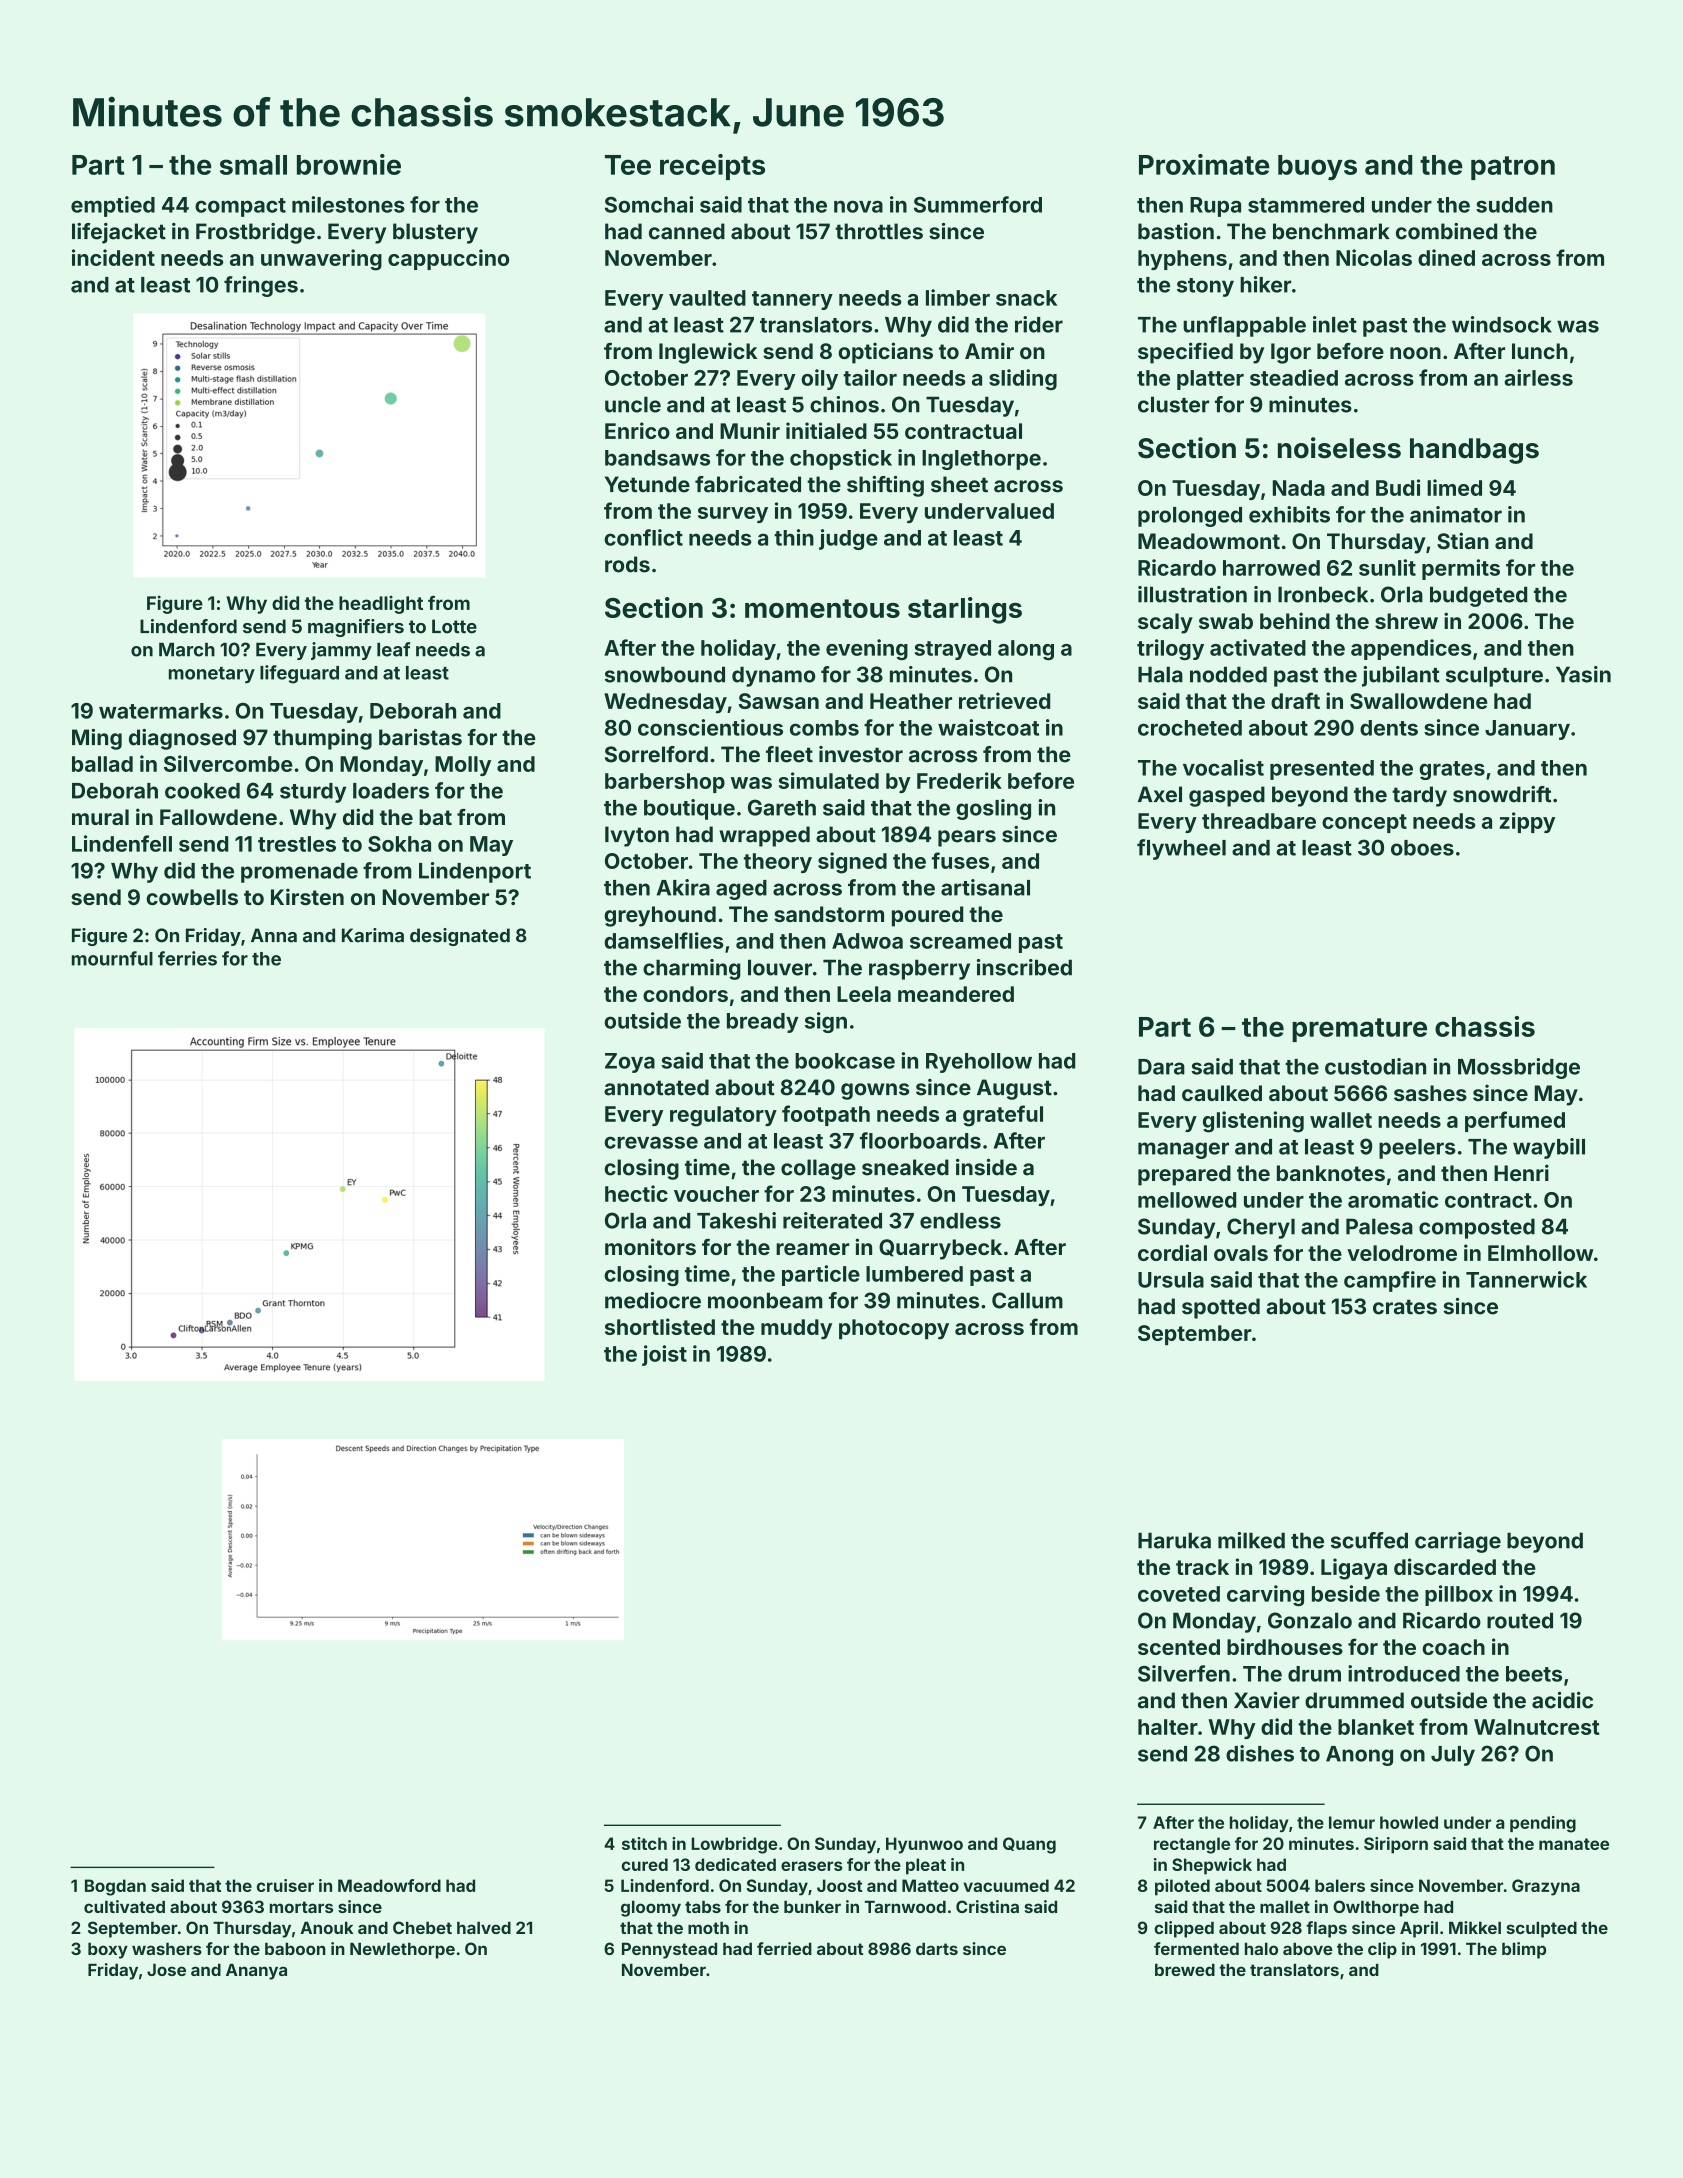 Image resolution: width=1683 pixels, height=2178 pixels. What do you see at coordinates (879, 231) in the screenshot?
I see `throttles` at bounding box center [879, 231].
